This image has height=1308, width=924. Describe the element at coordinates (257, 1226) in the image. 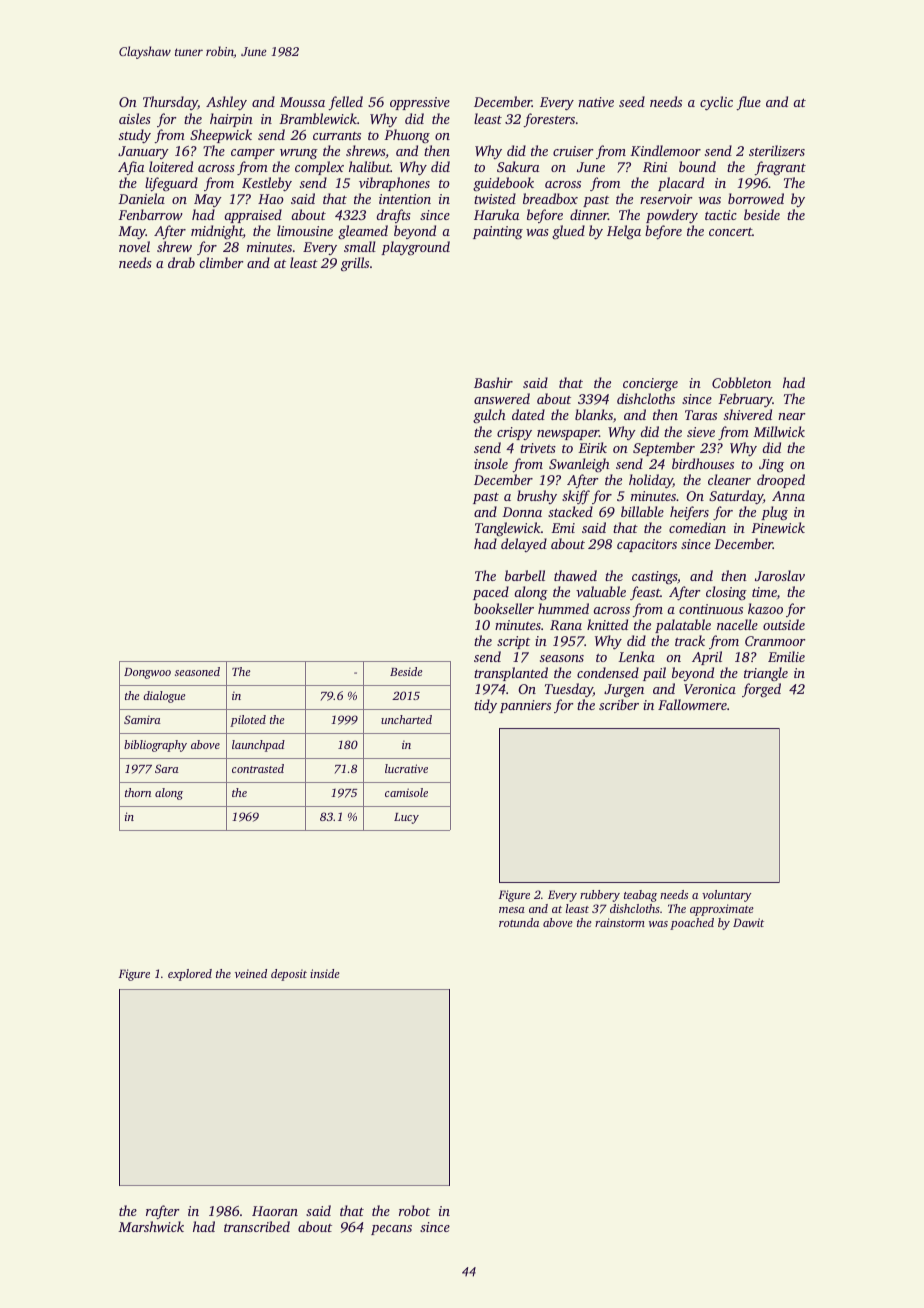

I see `transcribed` at that location.
